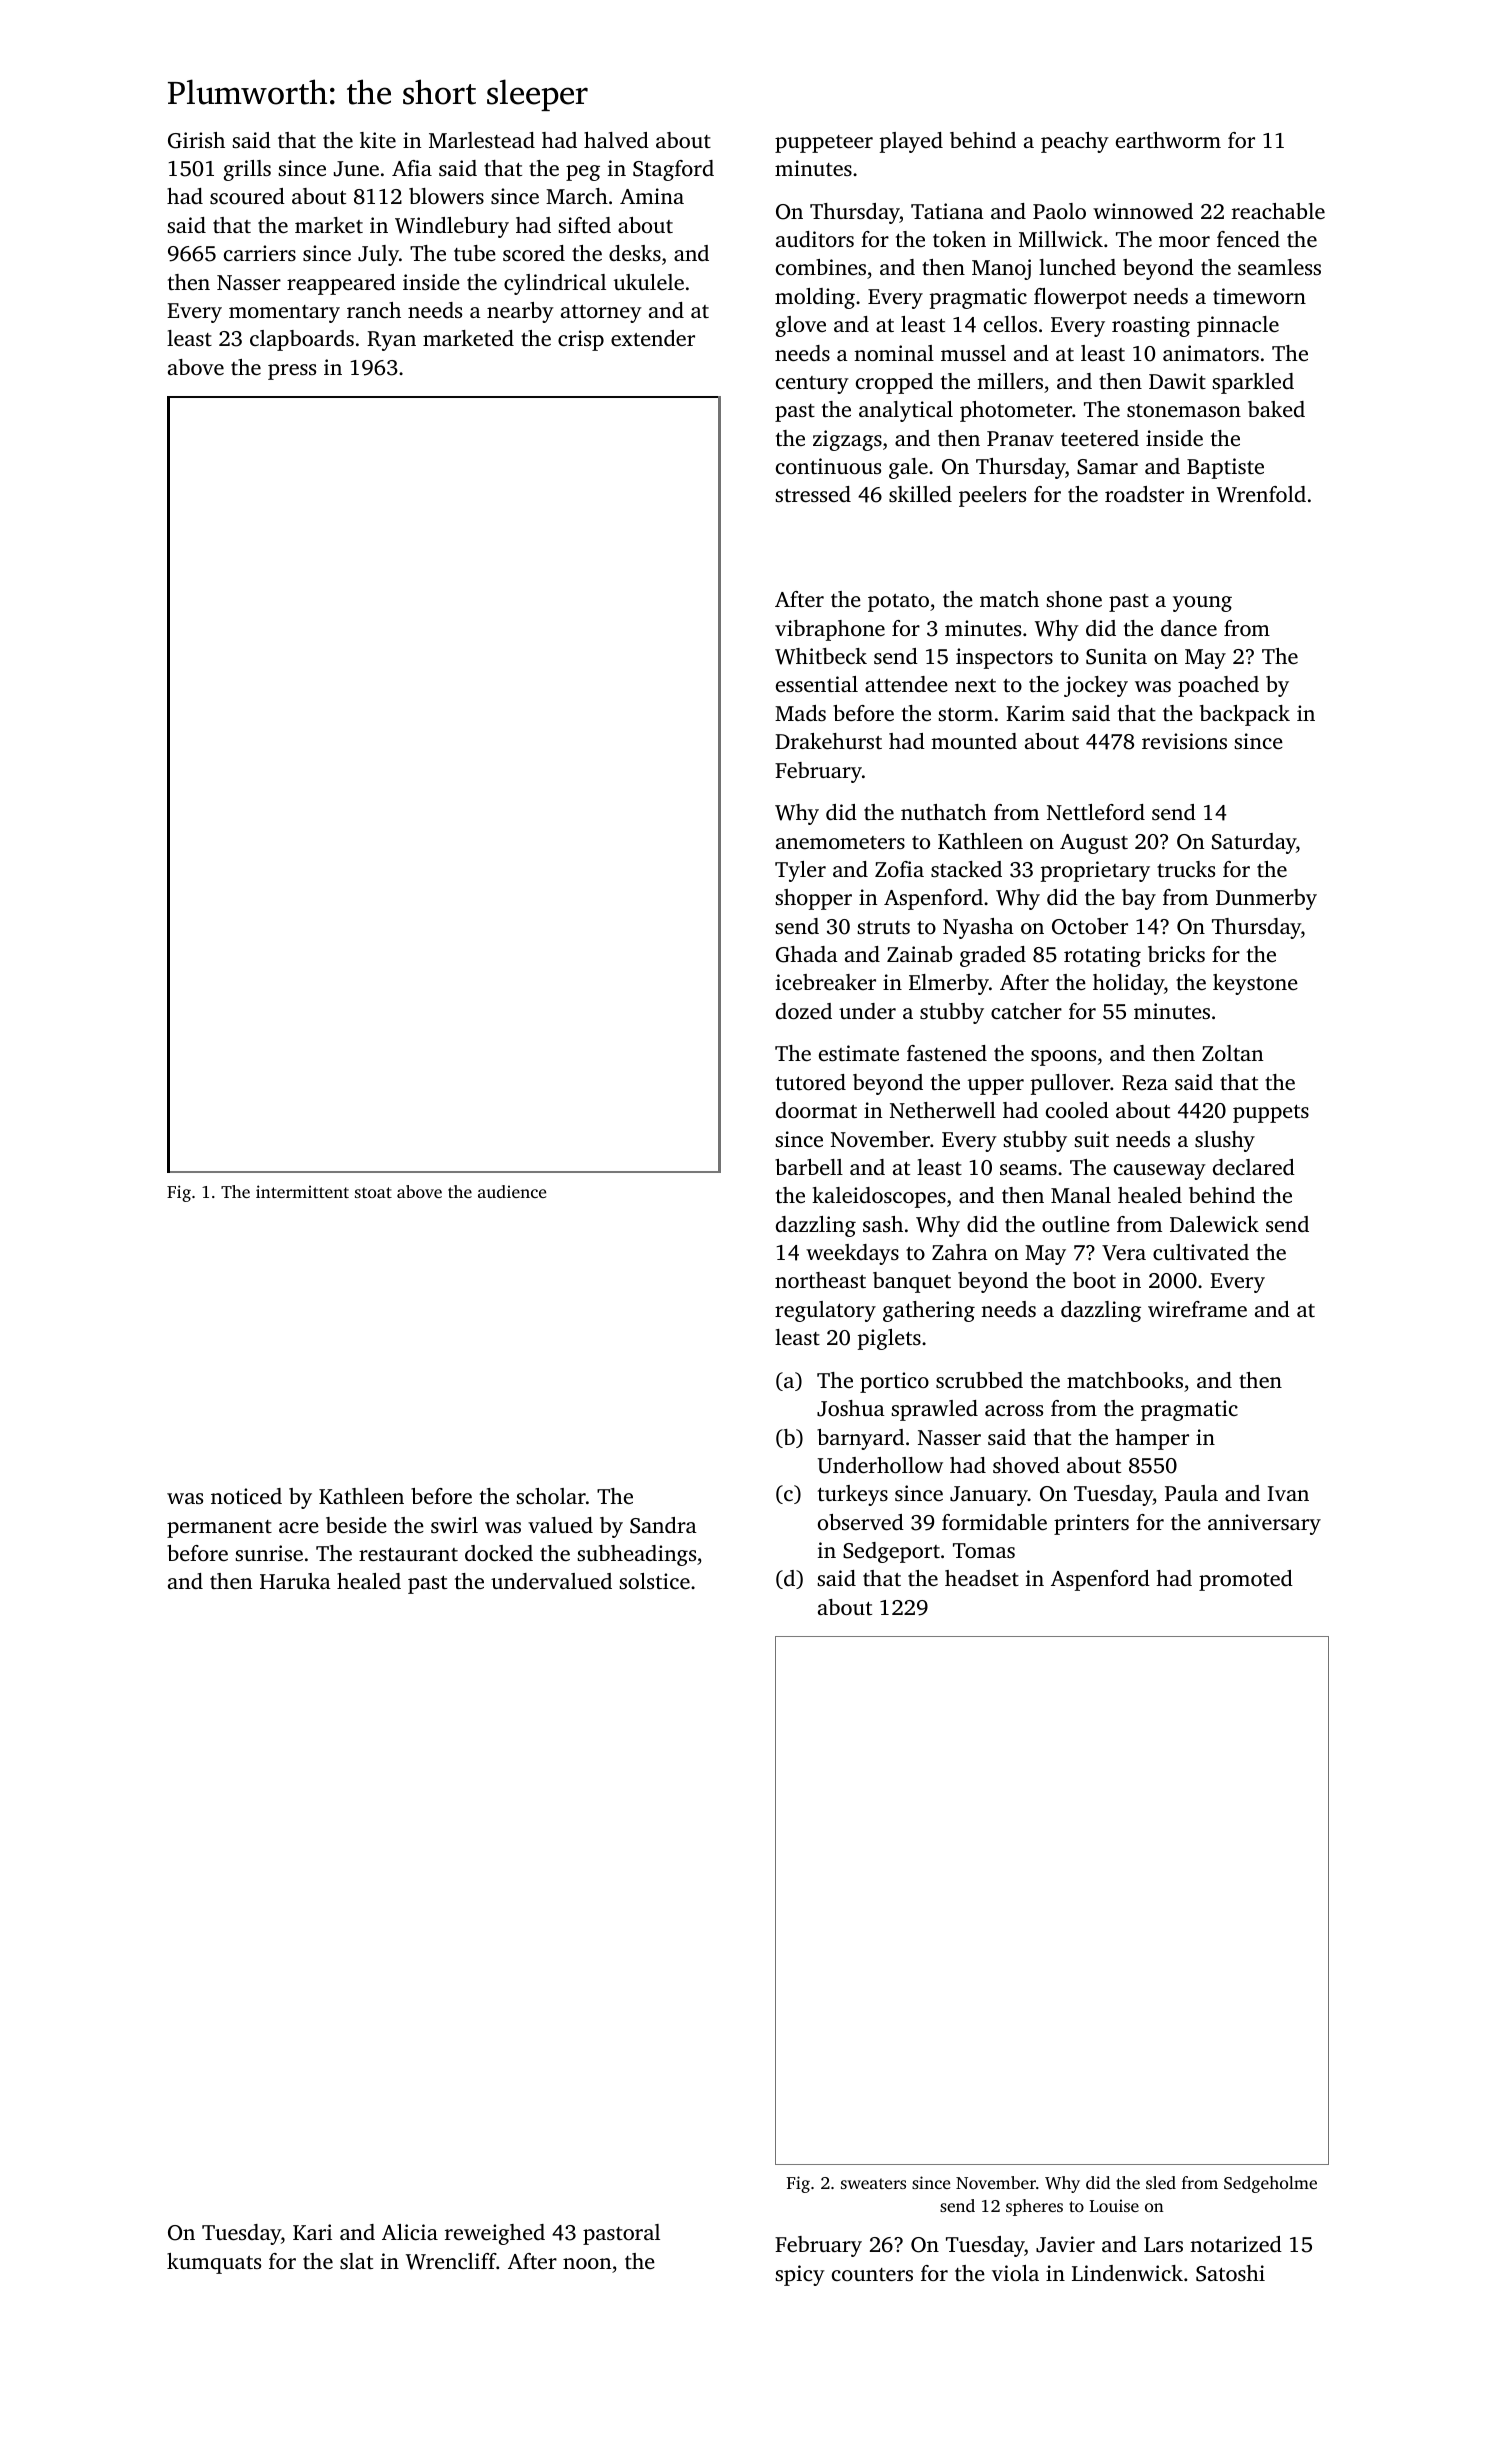  Describe the element at coordinates (872, 2274) in the image. I see `counters` at that location.
